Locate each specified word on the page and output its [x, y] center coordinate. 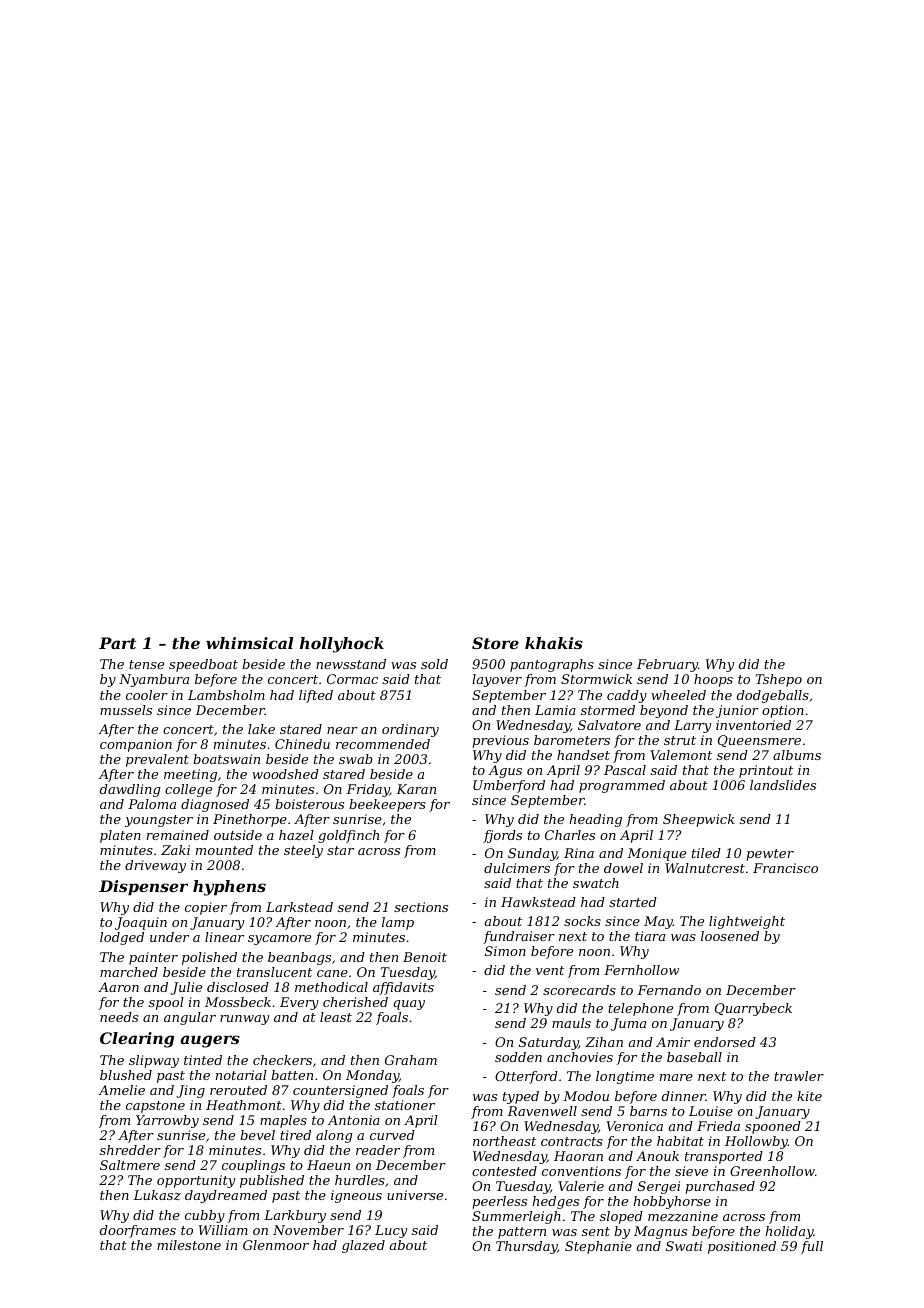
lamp [398, 923]
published [272, 1181]
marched [129, 972]
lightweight [747, 922]
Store [495, 643]
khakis [554, 643]
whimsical [249, 643]
